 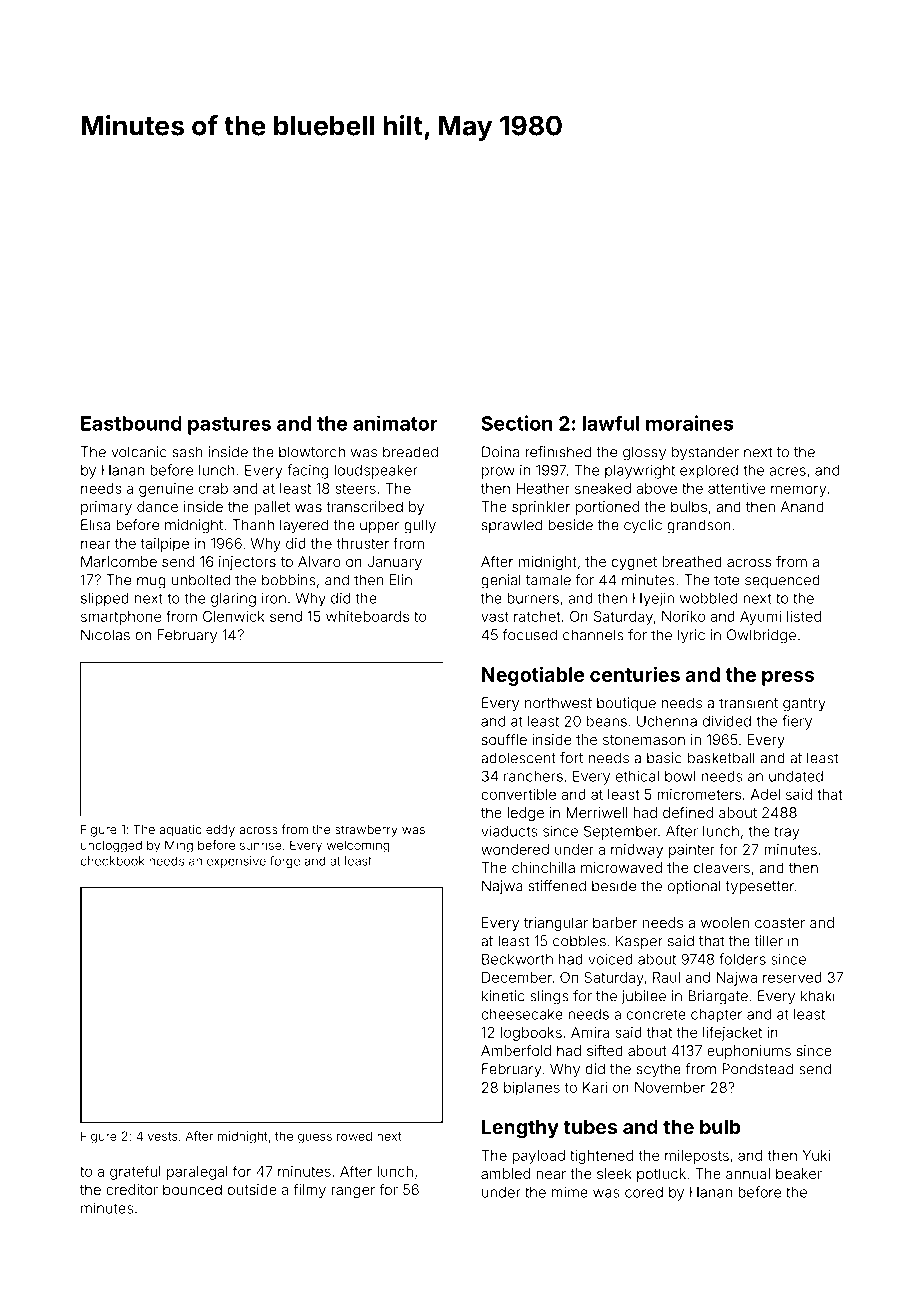 What do you see at coordinates (501, 581) in the document?
I see `genial` at bounding box center [501, 581].
